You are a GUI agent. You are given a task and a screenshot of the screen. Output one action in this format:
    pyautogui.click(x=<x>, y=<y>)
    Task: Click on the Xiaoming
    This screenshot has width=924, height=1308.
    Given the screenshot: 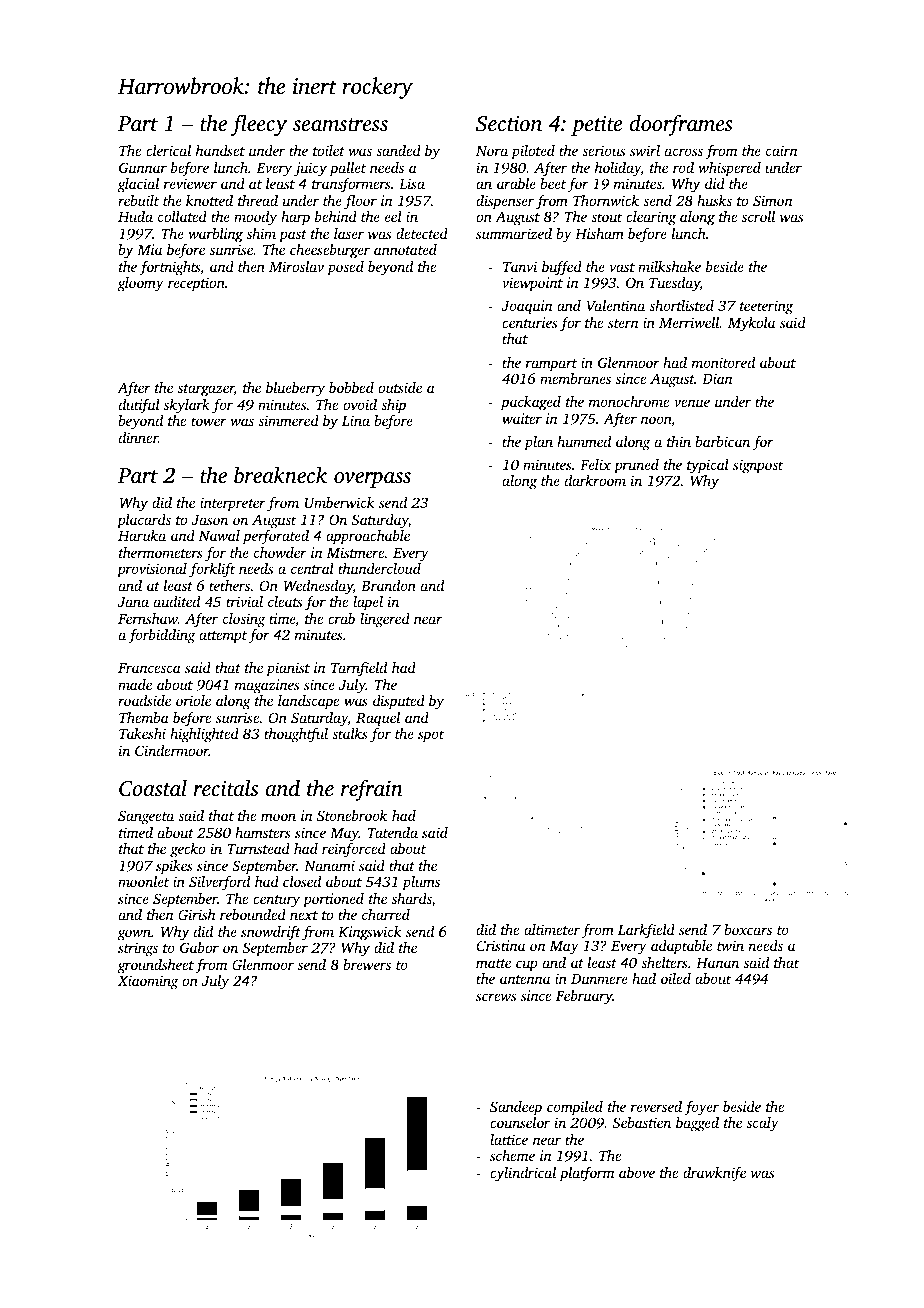 What is the action you would take?
    pyautogui.click(x=147, y=982)
